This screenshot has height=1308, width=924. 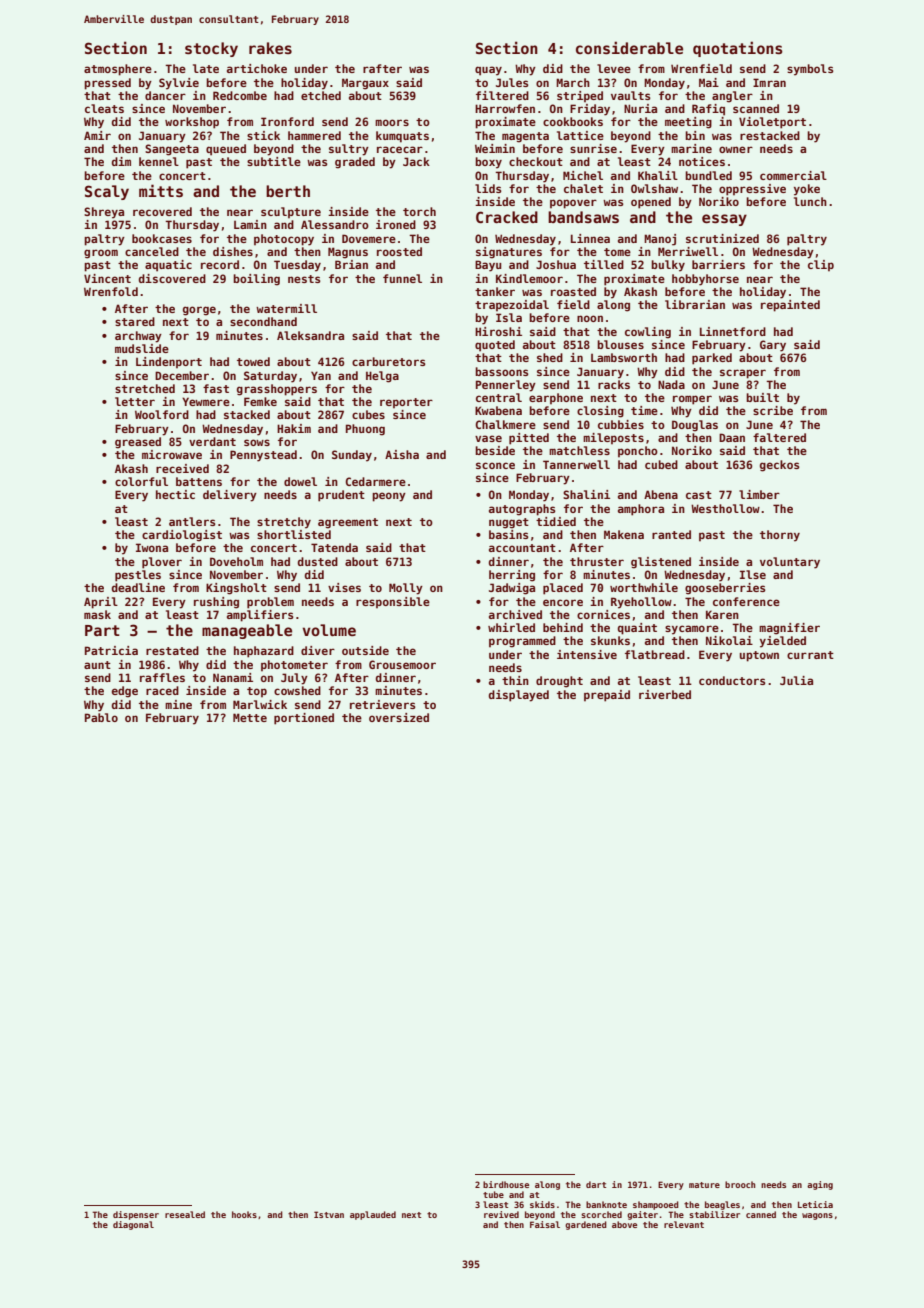 I want to click on amphora, so click(x=641, y=510).
